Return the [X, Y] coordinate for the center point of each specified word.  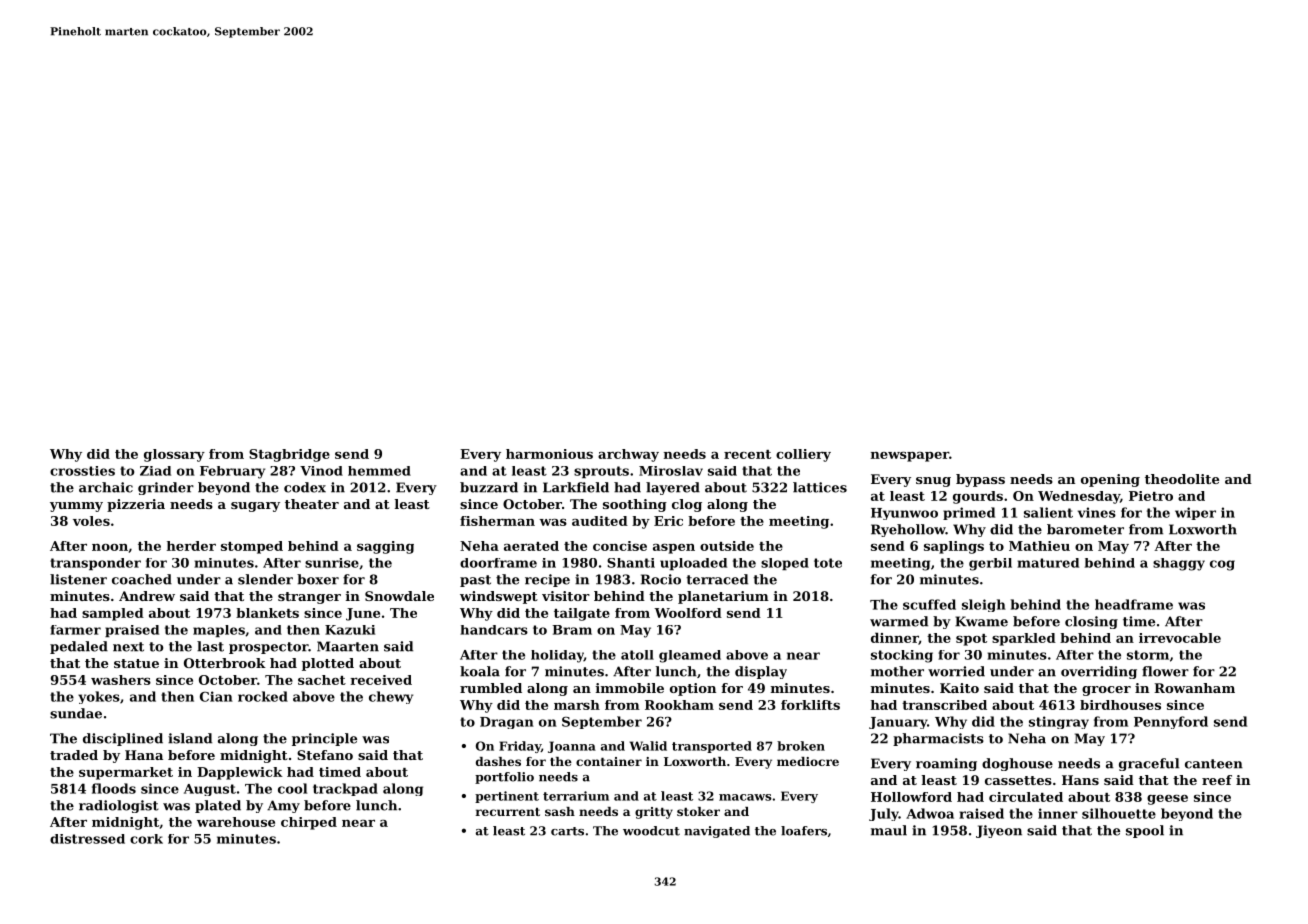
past [475, 581]
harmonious [549, 454]
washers [121, 680]
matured [1048, 563]
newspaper [910, 457]
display [761, 672]
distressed [87, 839]
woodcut [651, 831]
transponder [95, 564]
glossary [174, 455]
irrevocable [1180, 638]
